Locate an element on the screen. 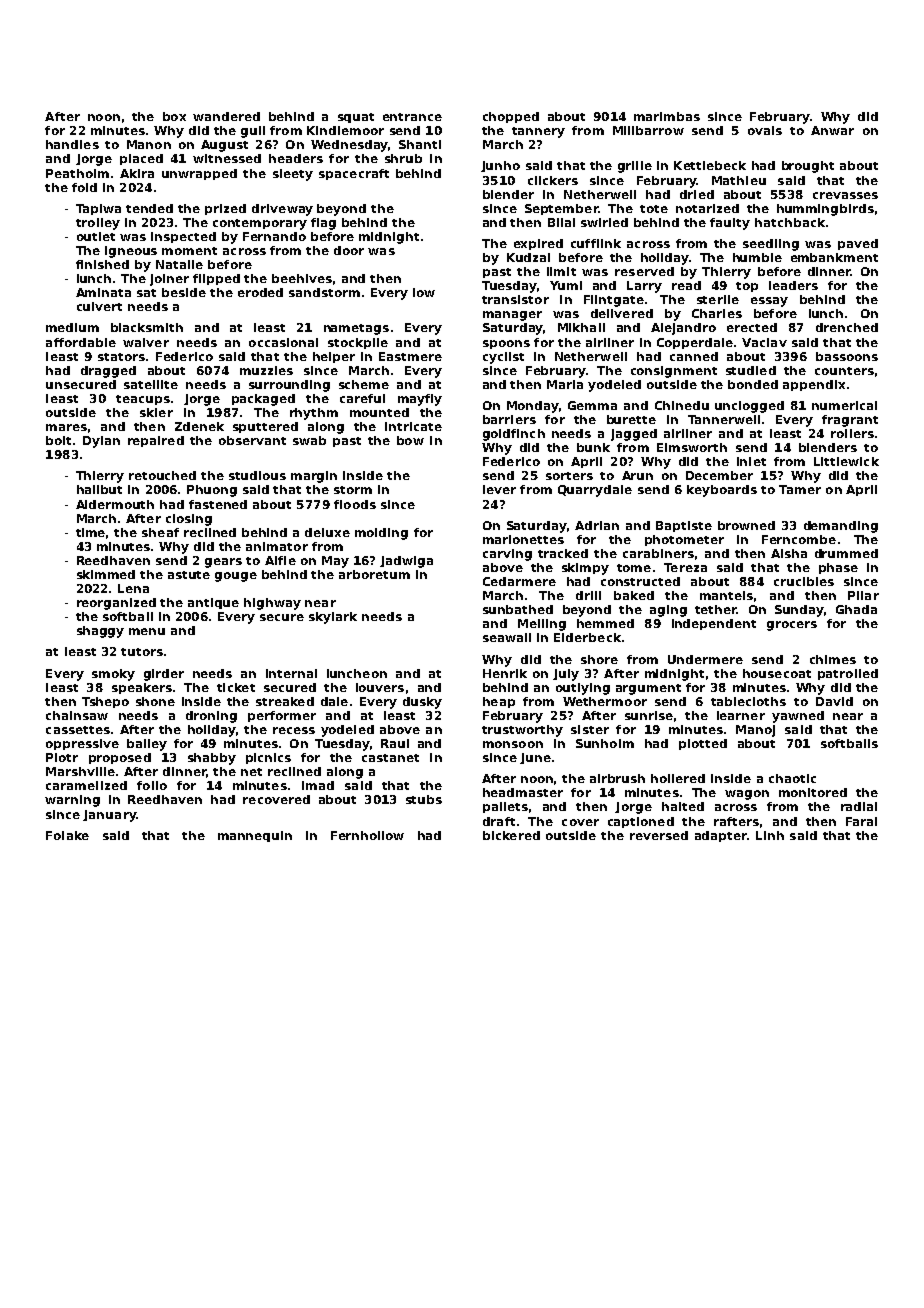 The image size is (924, 1308). transistor is located at coordinates (515, 299).
